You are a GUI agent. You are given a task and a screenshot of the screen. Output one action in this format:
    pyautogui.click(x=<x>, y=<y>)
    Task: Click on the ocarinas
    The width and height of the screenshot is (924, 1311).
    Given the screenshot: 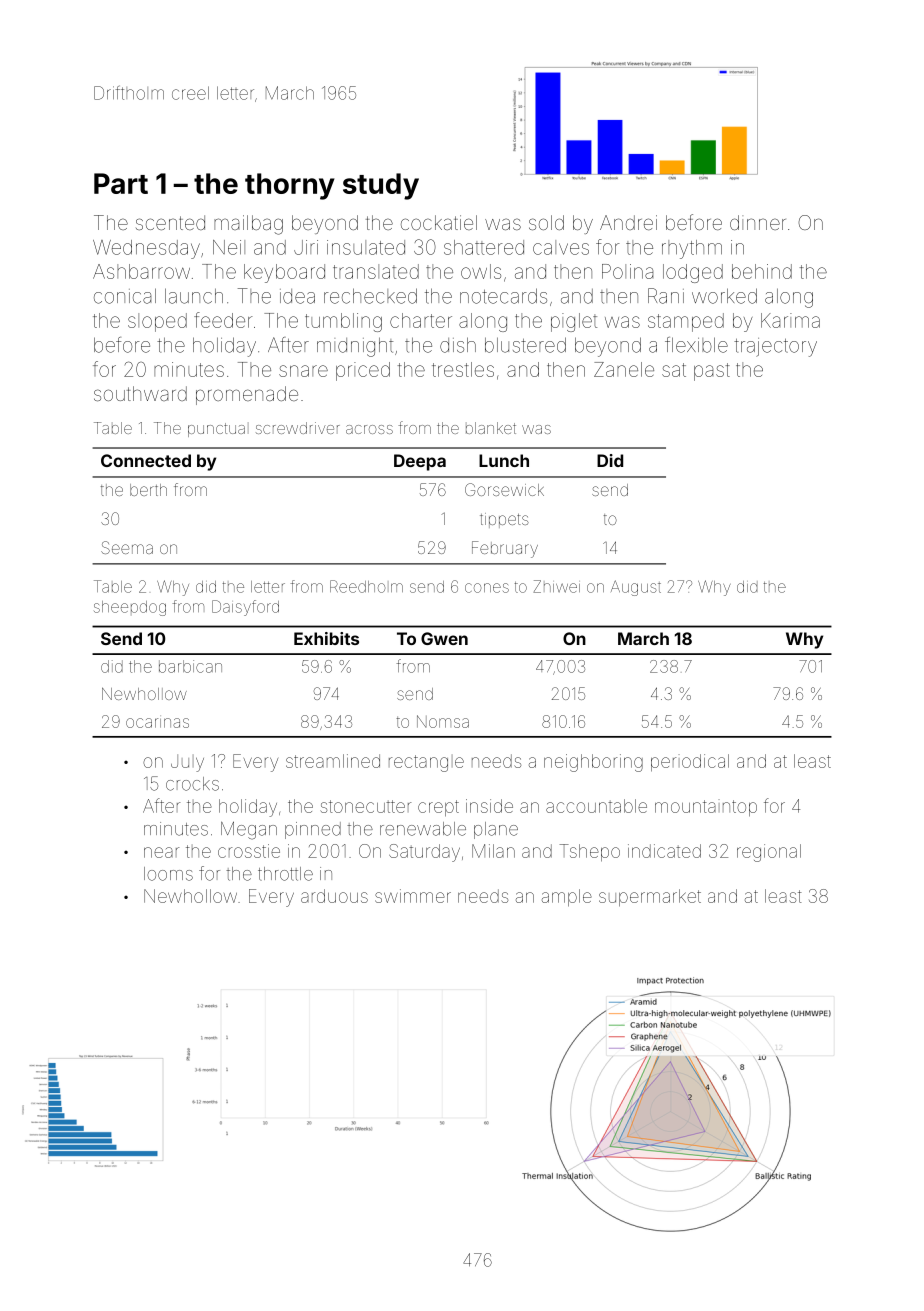 What is the action you would take?
    pyautogui.click(x=157, y=723)
